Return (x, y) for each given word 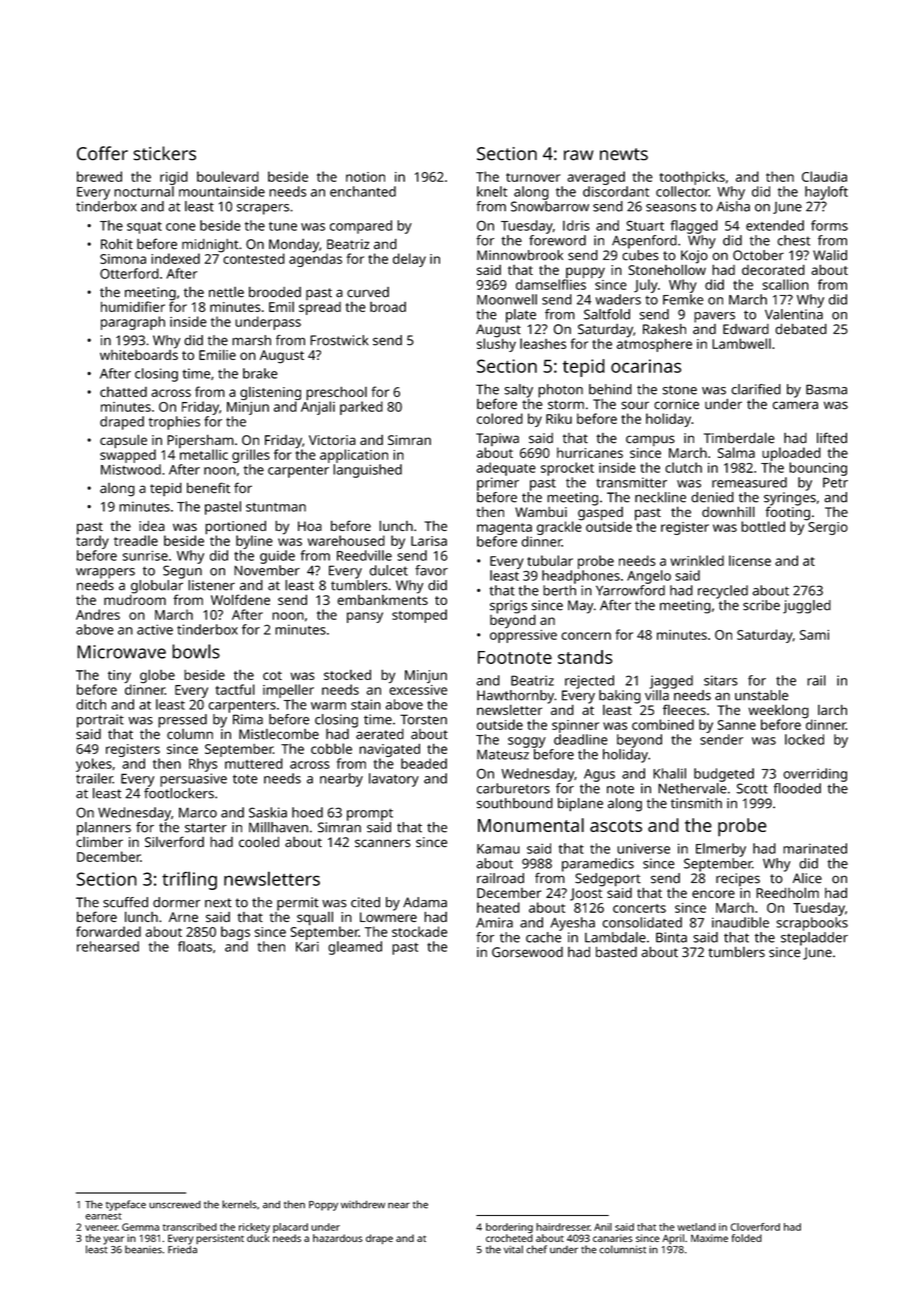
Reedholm (787, 892)
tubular (550, 560)
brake (260, 373)
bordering (509, 1228)
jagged (671, 682)
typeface (126, 1205)
